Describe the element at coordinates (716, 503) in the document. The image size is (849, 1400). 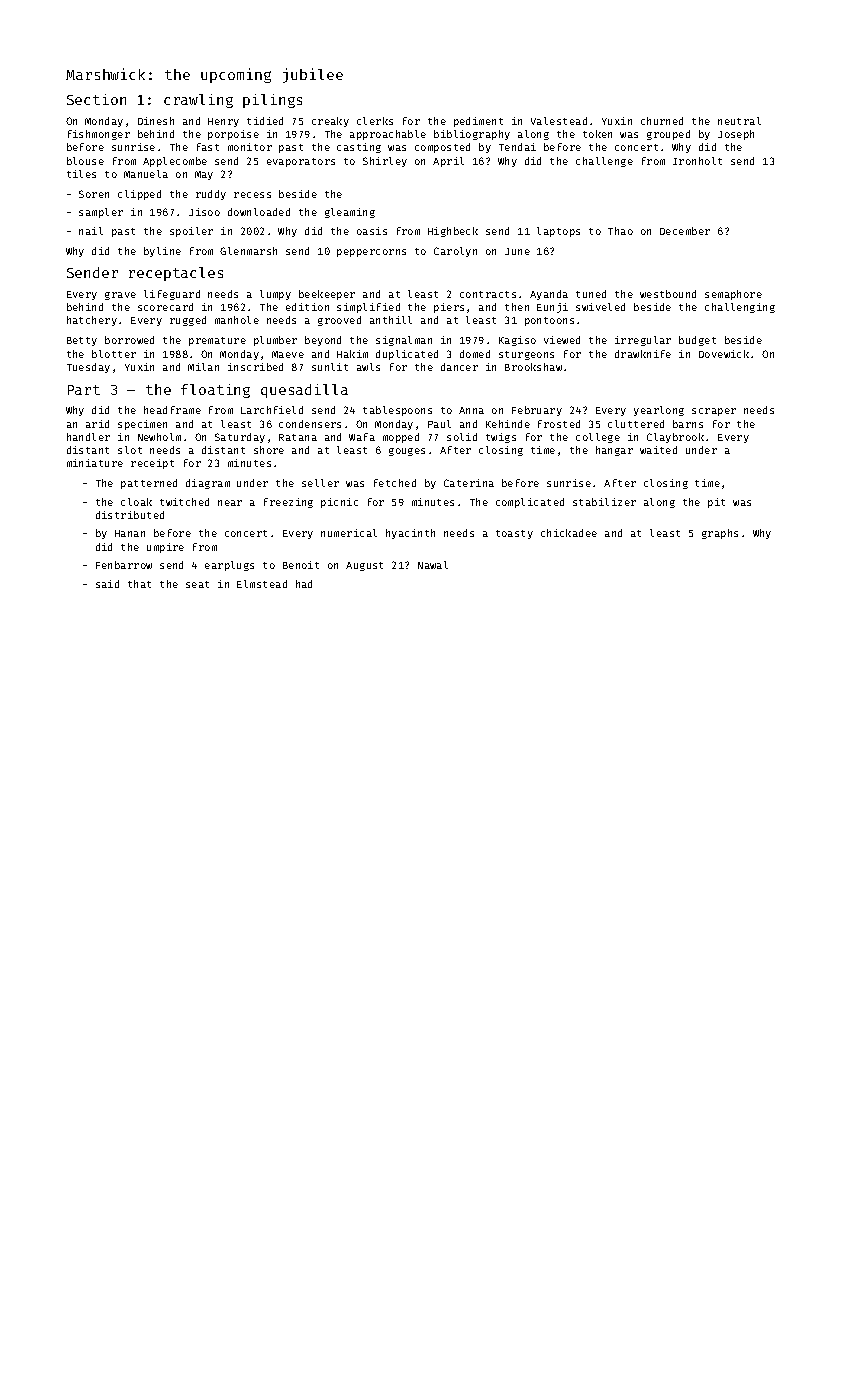
I see `pit` at that location.
